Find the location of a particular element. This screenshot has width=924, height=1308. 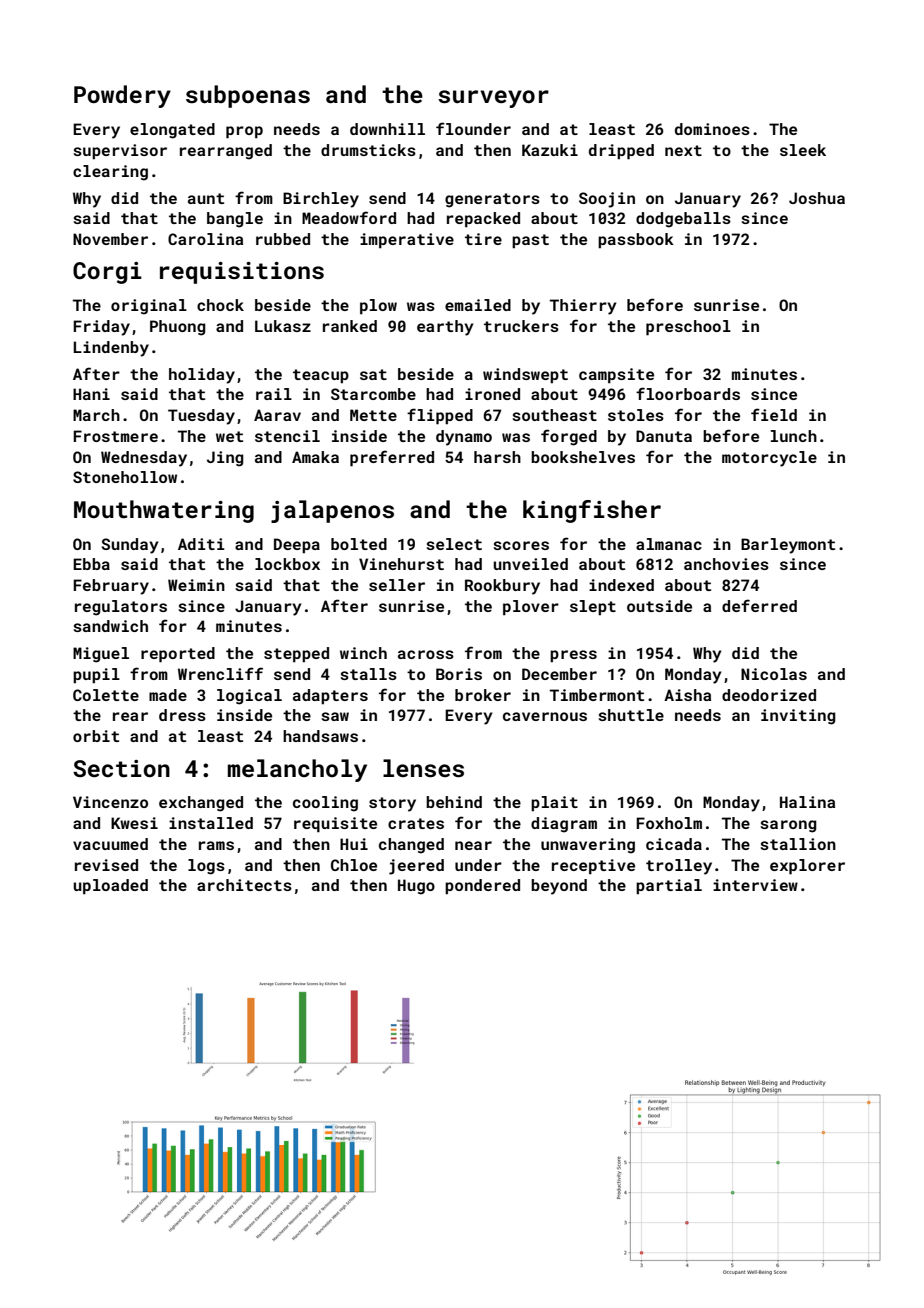

next is located at coordinates (683, 150).
